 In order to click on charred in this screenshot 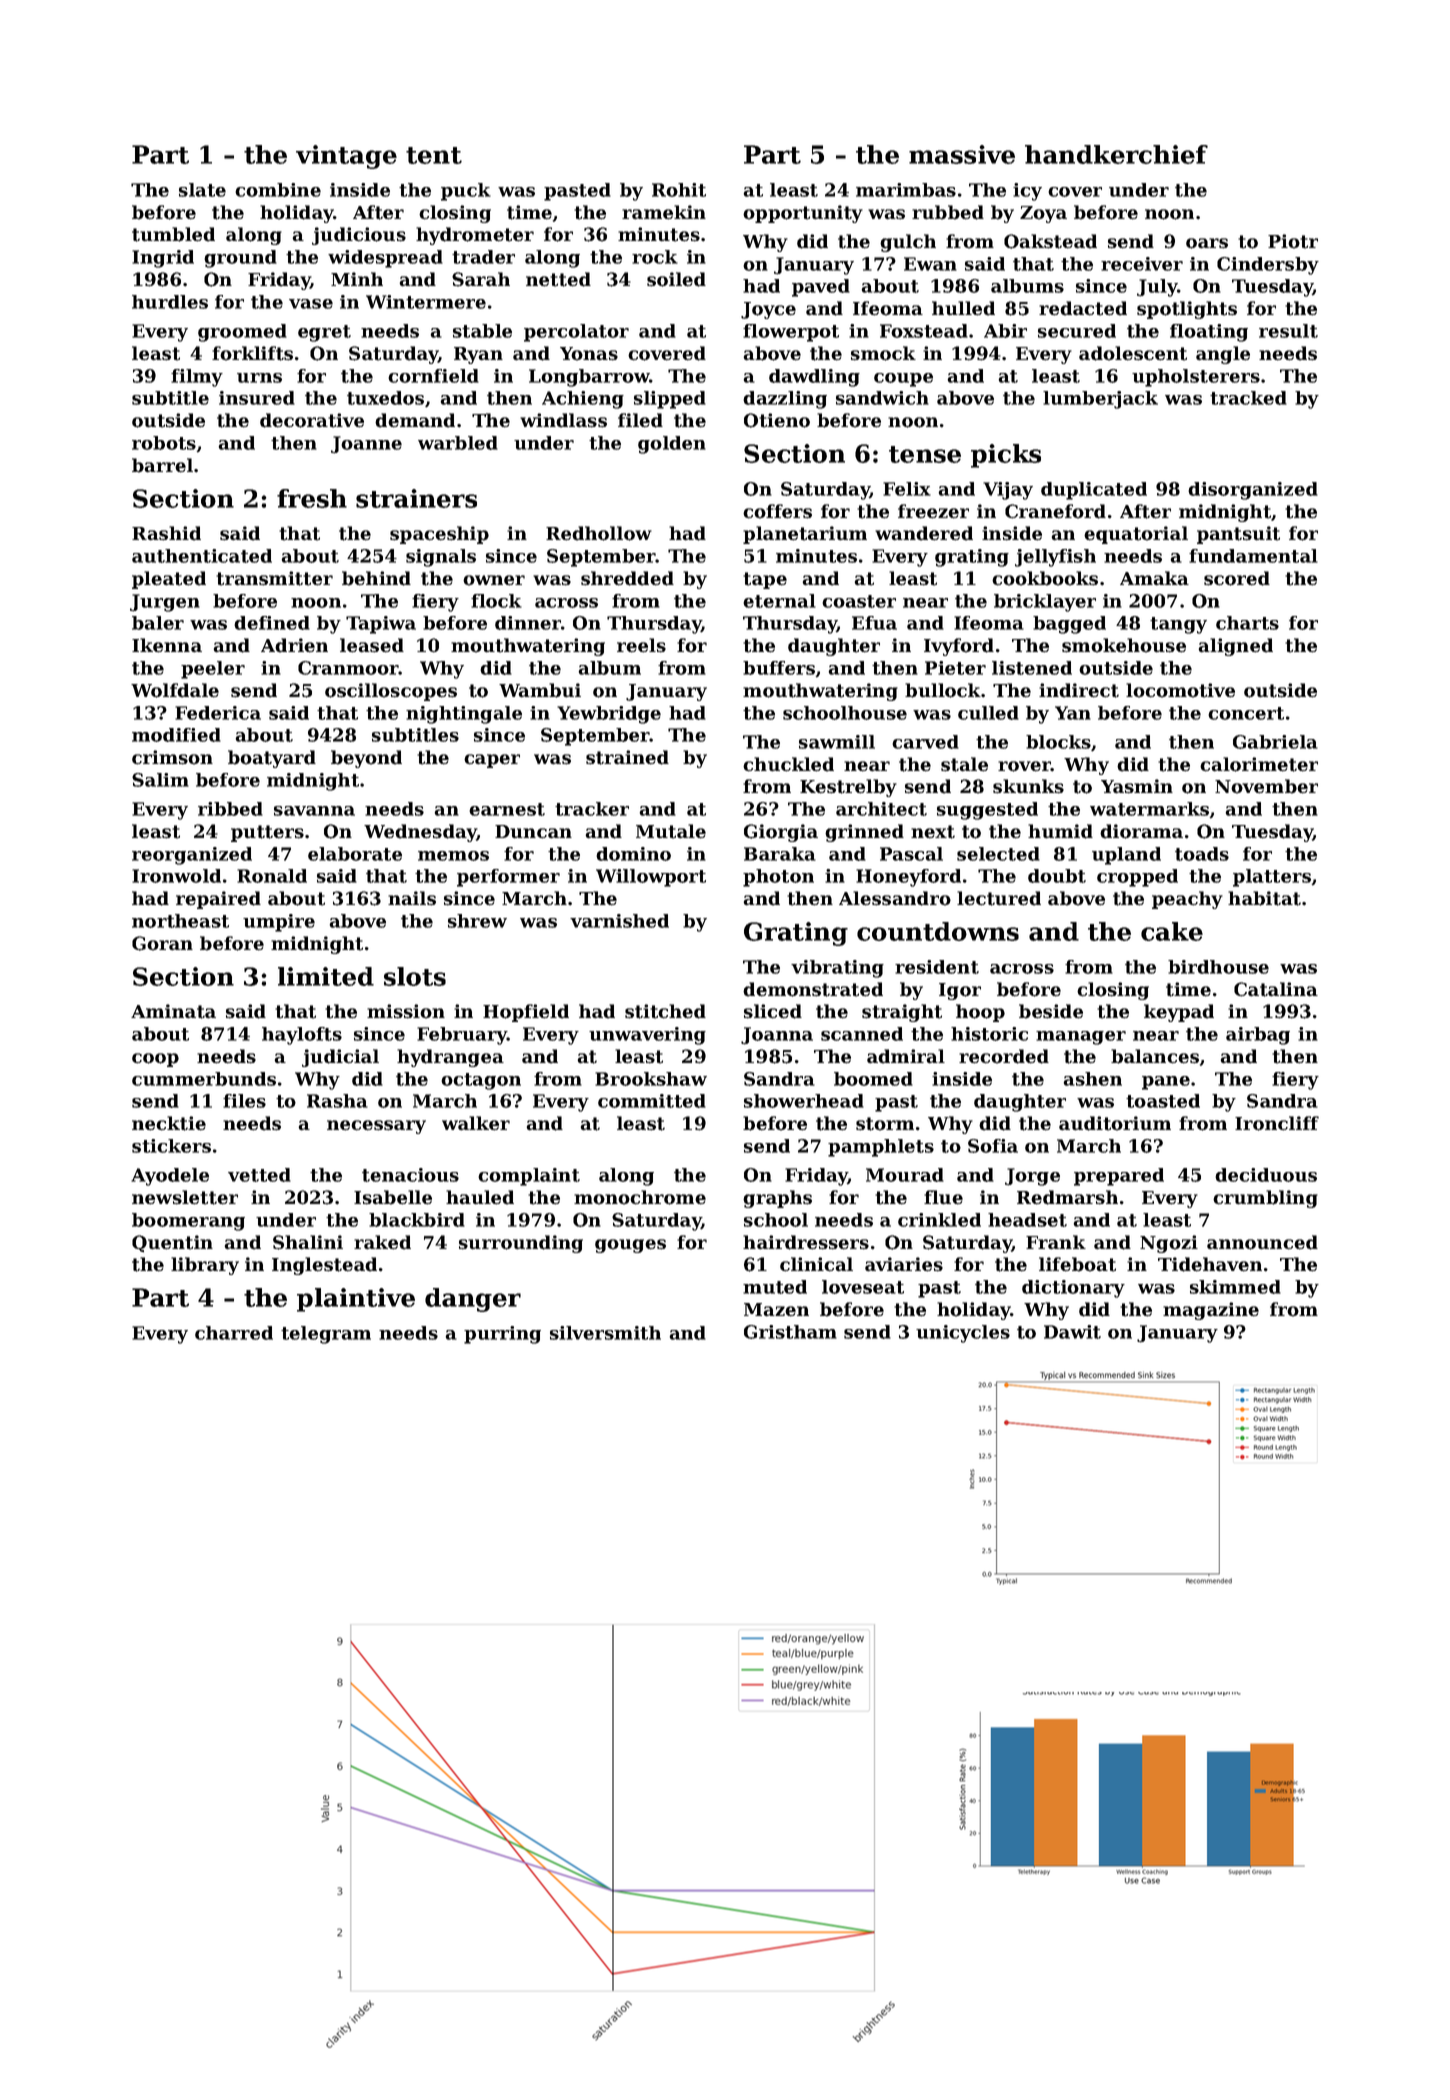, I will do `click(234, 1333)`.
